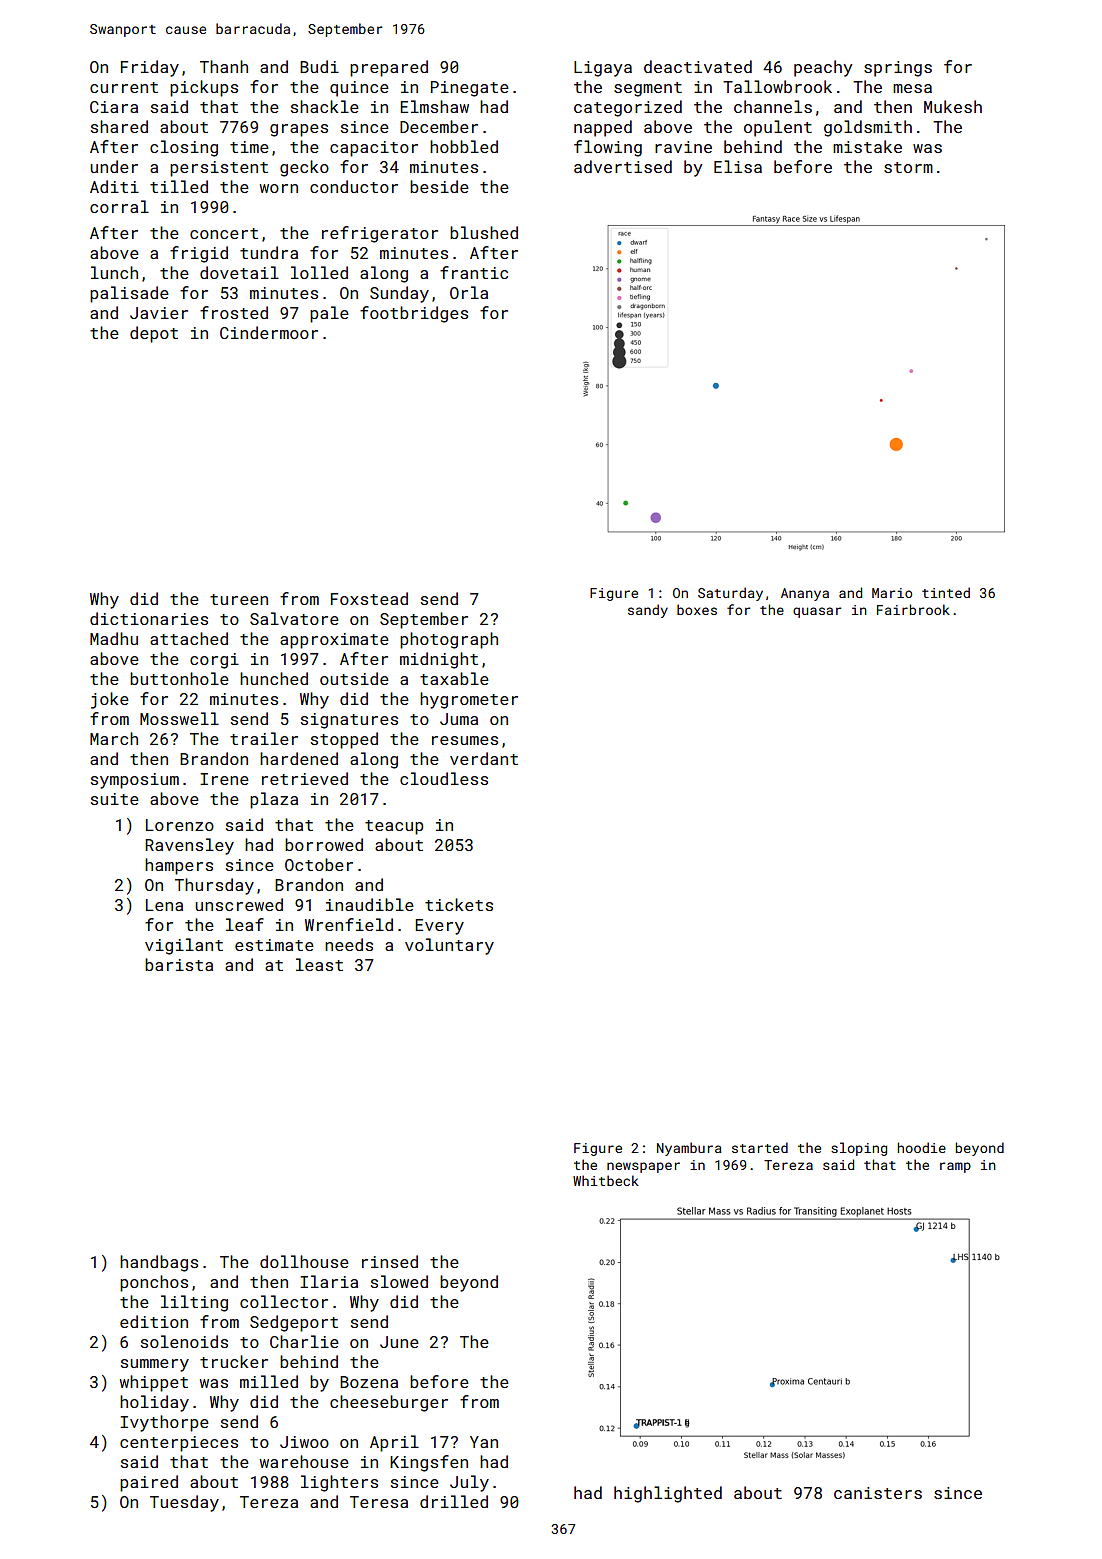 Image resolution: width=1102 pixels, height=1559 pixels. I want to click on voluntary, so click(449, 946).
